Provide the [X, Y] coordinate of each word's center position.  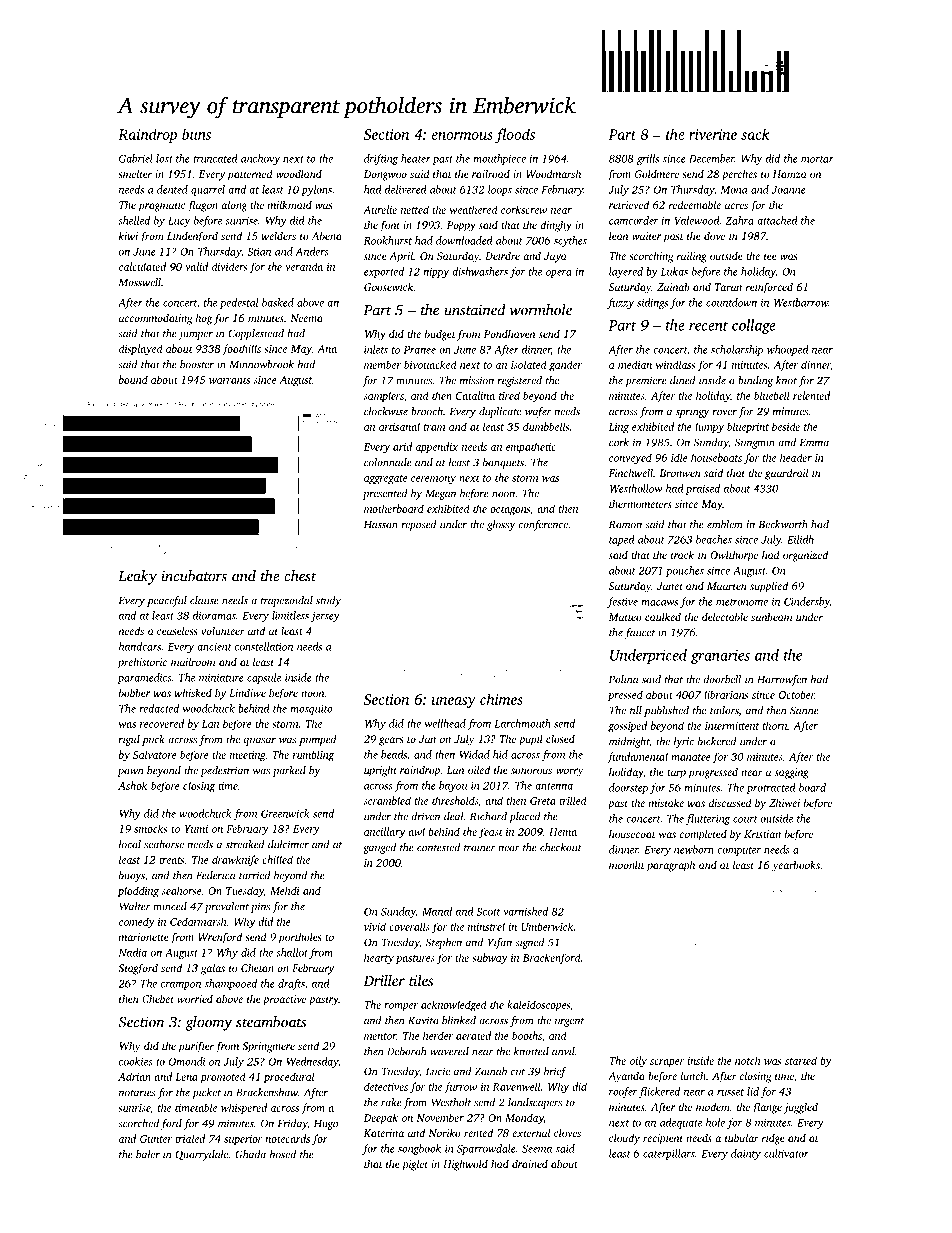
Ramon [625, 524]
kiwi [128, 236]
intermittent [732, 726]
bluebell [772, 395]
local [130, 844]
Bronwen [680, 473]
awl [416, 831]
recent [708, 326]
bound [133, 379]
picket [206, 1093]
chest [300, 576]
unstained [475, 310]
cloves [567, 1133]
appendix [437, 447]
